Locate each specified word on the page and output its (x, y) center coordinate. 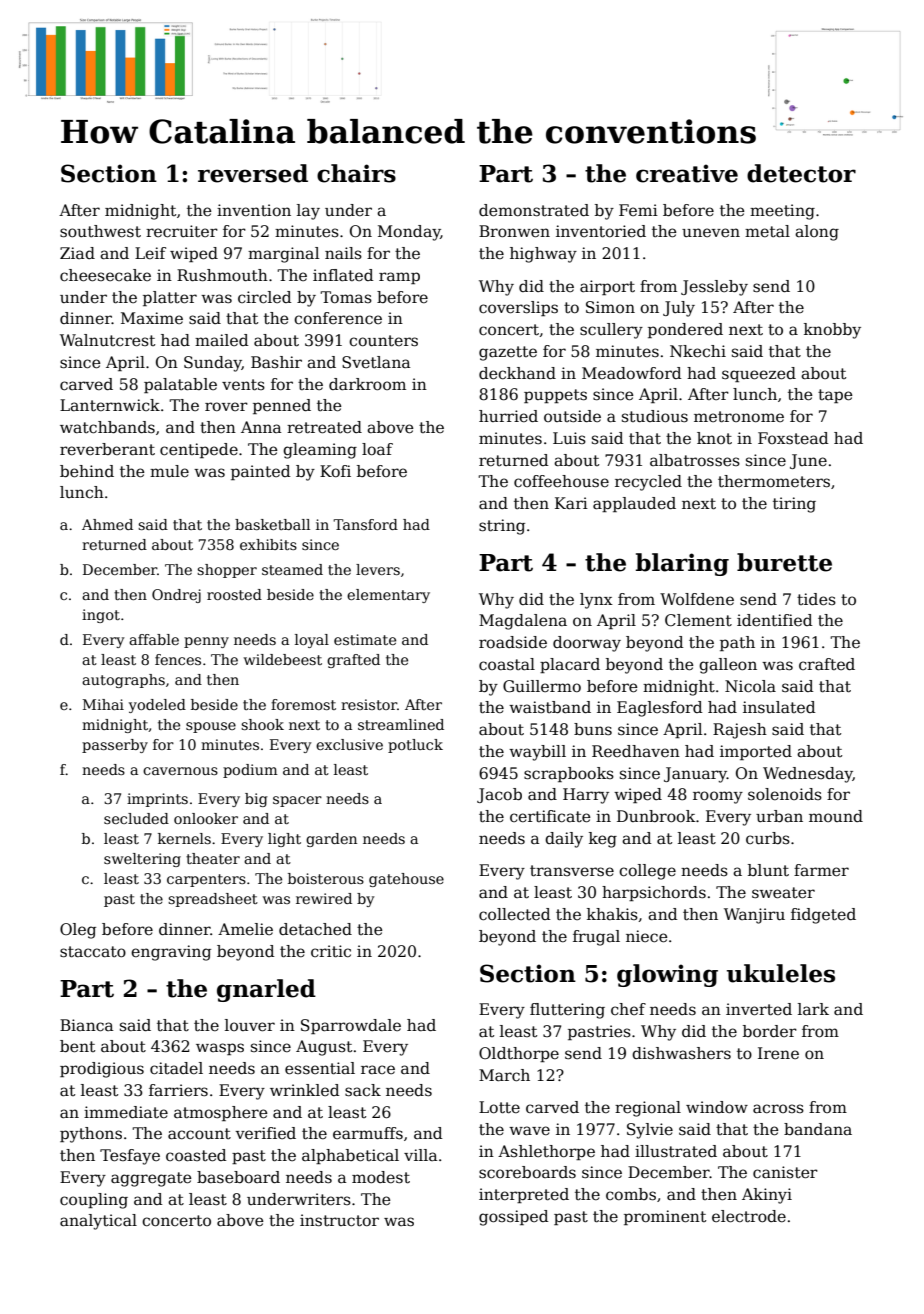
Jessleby (714, 288)
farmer (821, 870)
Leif (150, 253)
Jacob (499, 795)
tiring (794, 505)
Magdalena (523, 622)
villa (421, 1155)
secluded (136, 818)
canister (785, 1172)
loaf (377, 449)
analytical (98, 1222)
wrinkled (305, 1090)
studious (655, 416)
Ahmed (107, 524)
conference (338, 318)
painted (261, 472)
